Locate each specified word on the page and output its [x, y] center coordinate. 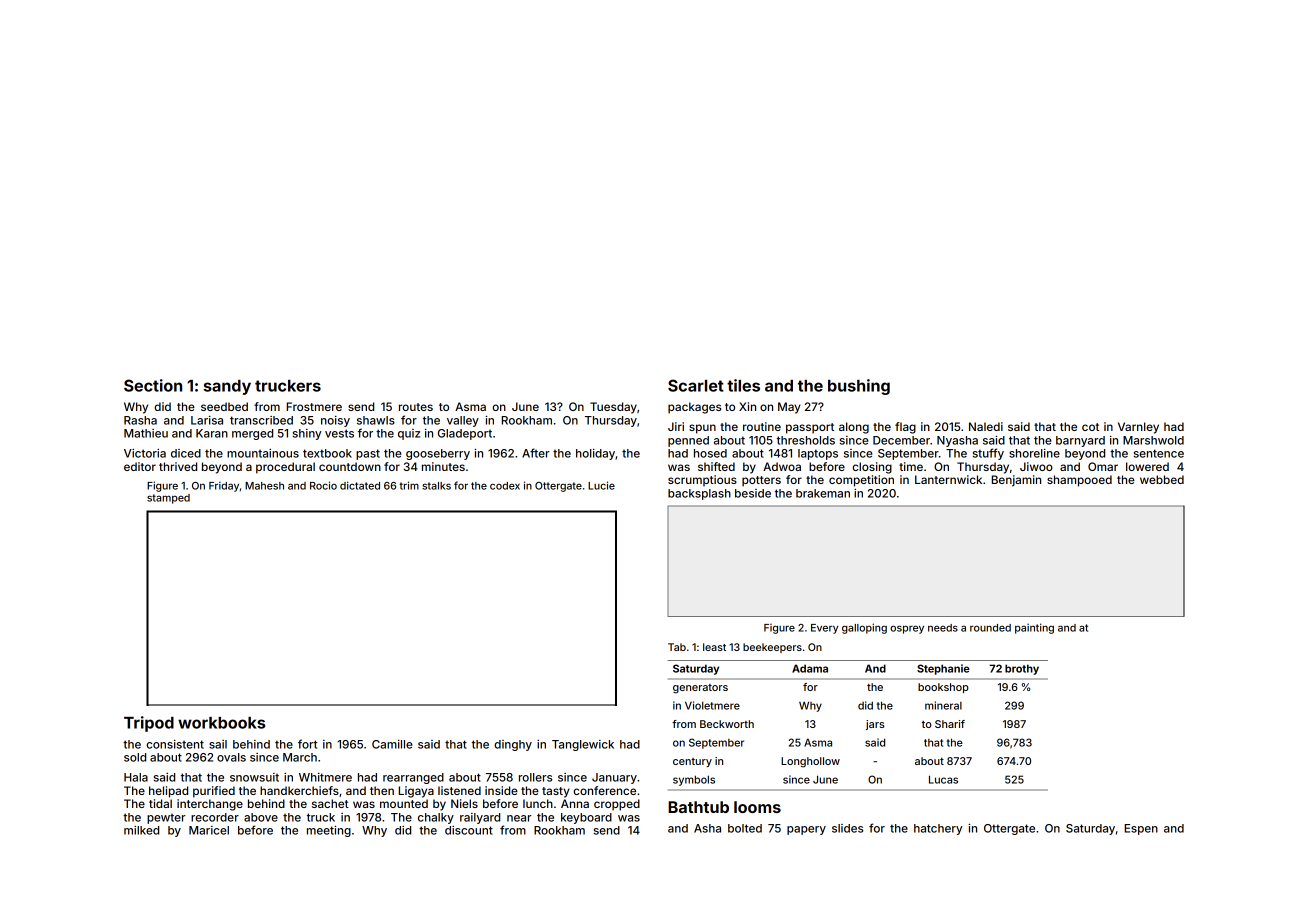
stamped [168, 499]
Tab [677, 647]
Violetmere [712, 705]
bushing [859, 387]
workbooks [221, 723]
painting [1034, 628]
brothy [1022, 669]
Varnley [1138, 428]
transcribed [261, 420]
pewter [166, 819]
